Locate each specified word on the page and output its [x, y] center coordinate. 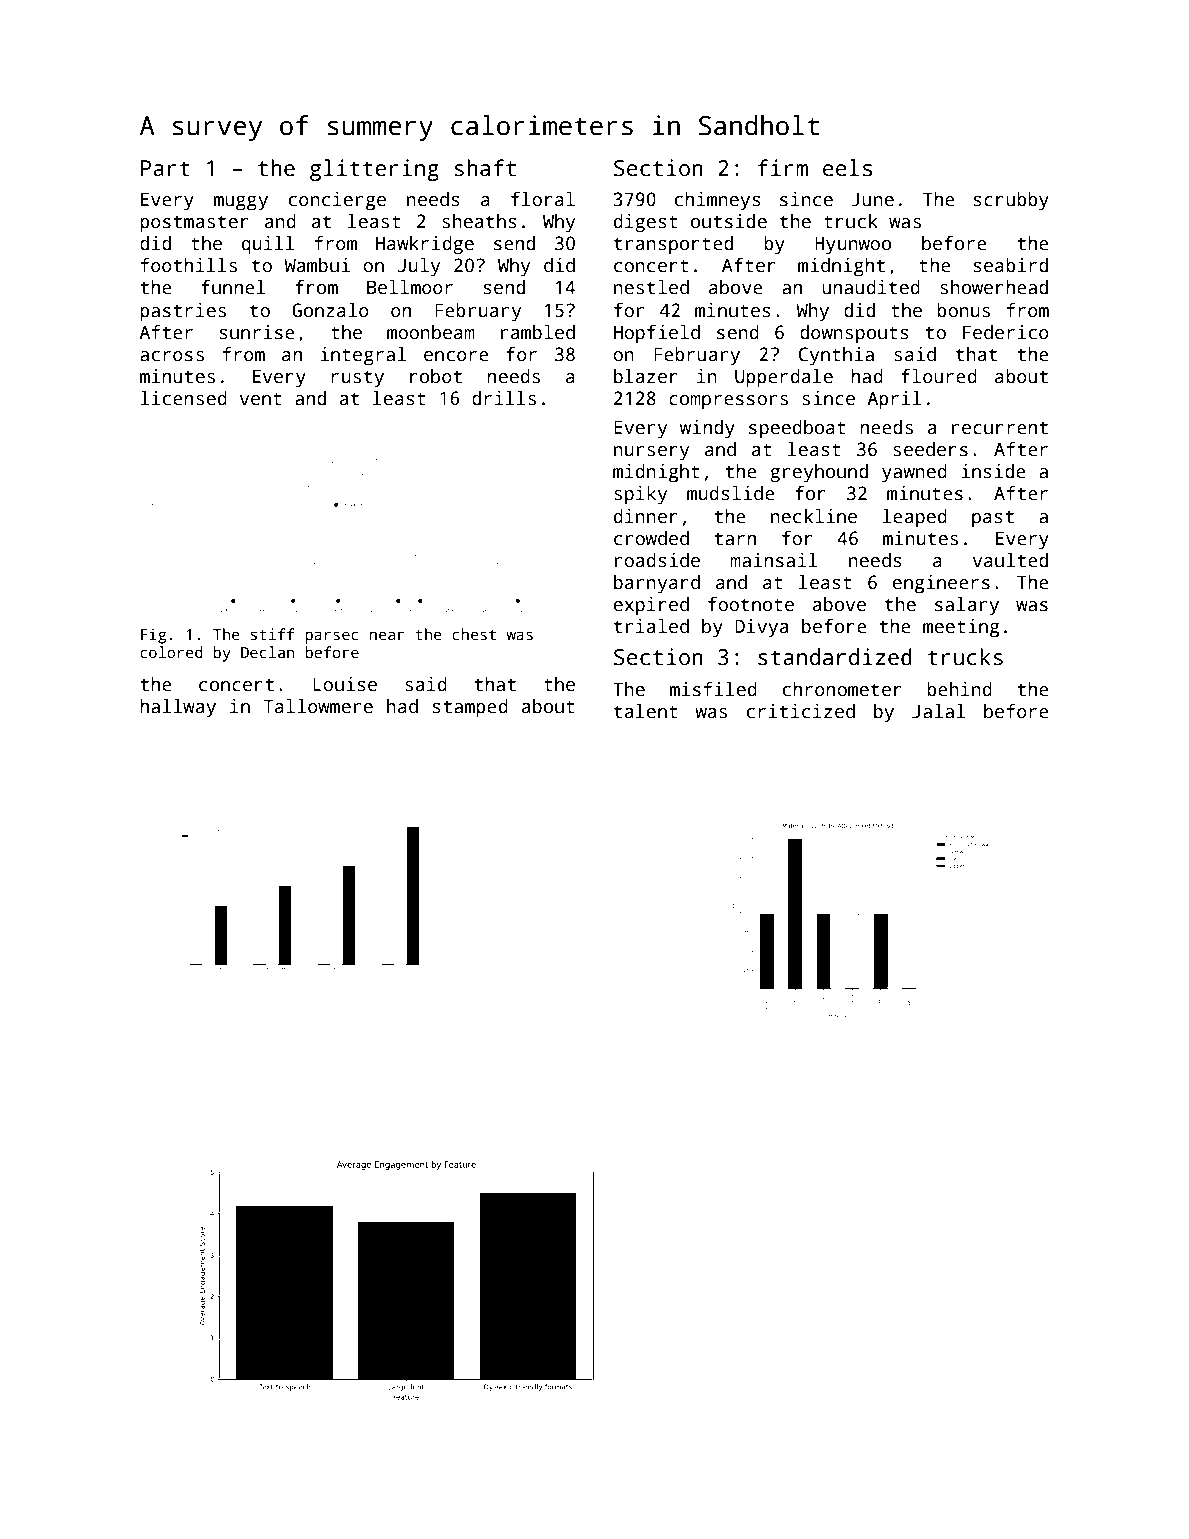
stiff [272, 634]
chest [474, 634]
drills [504, 398]
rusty [357, 379]
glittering [374, 170]
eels [847, 168]
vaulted [1010, 560]
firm [783, 167]
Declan [267, 652]
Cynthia [836, 356]
